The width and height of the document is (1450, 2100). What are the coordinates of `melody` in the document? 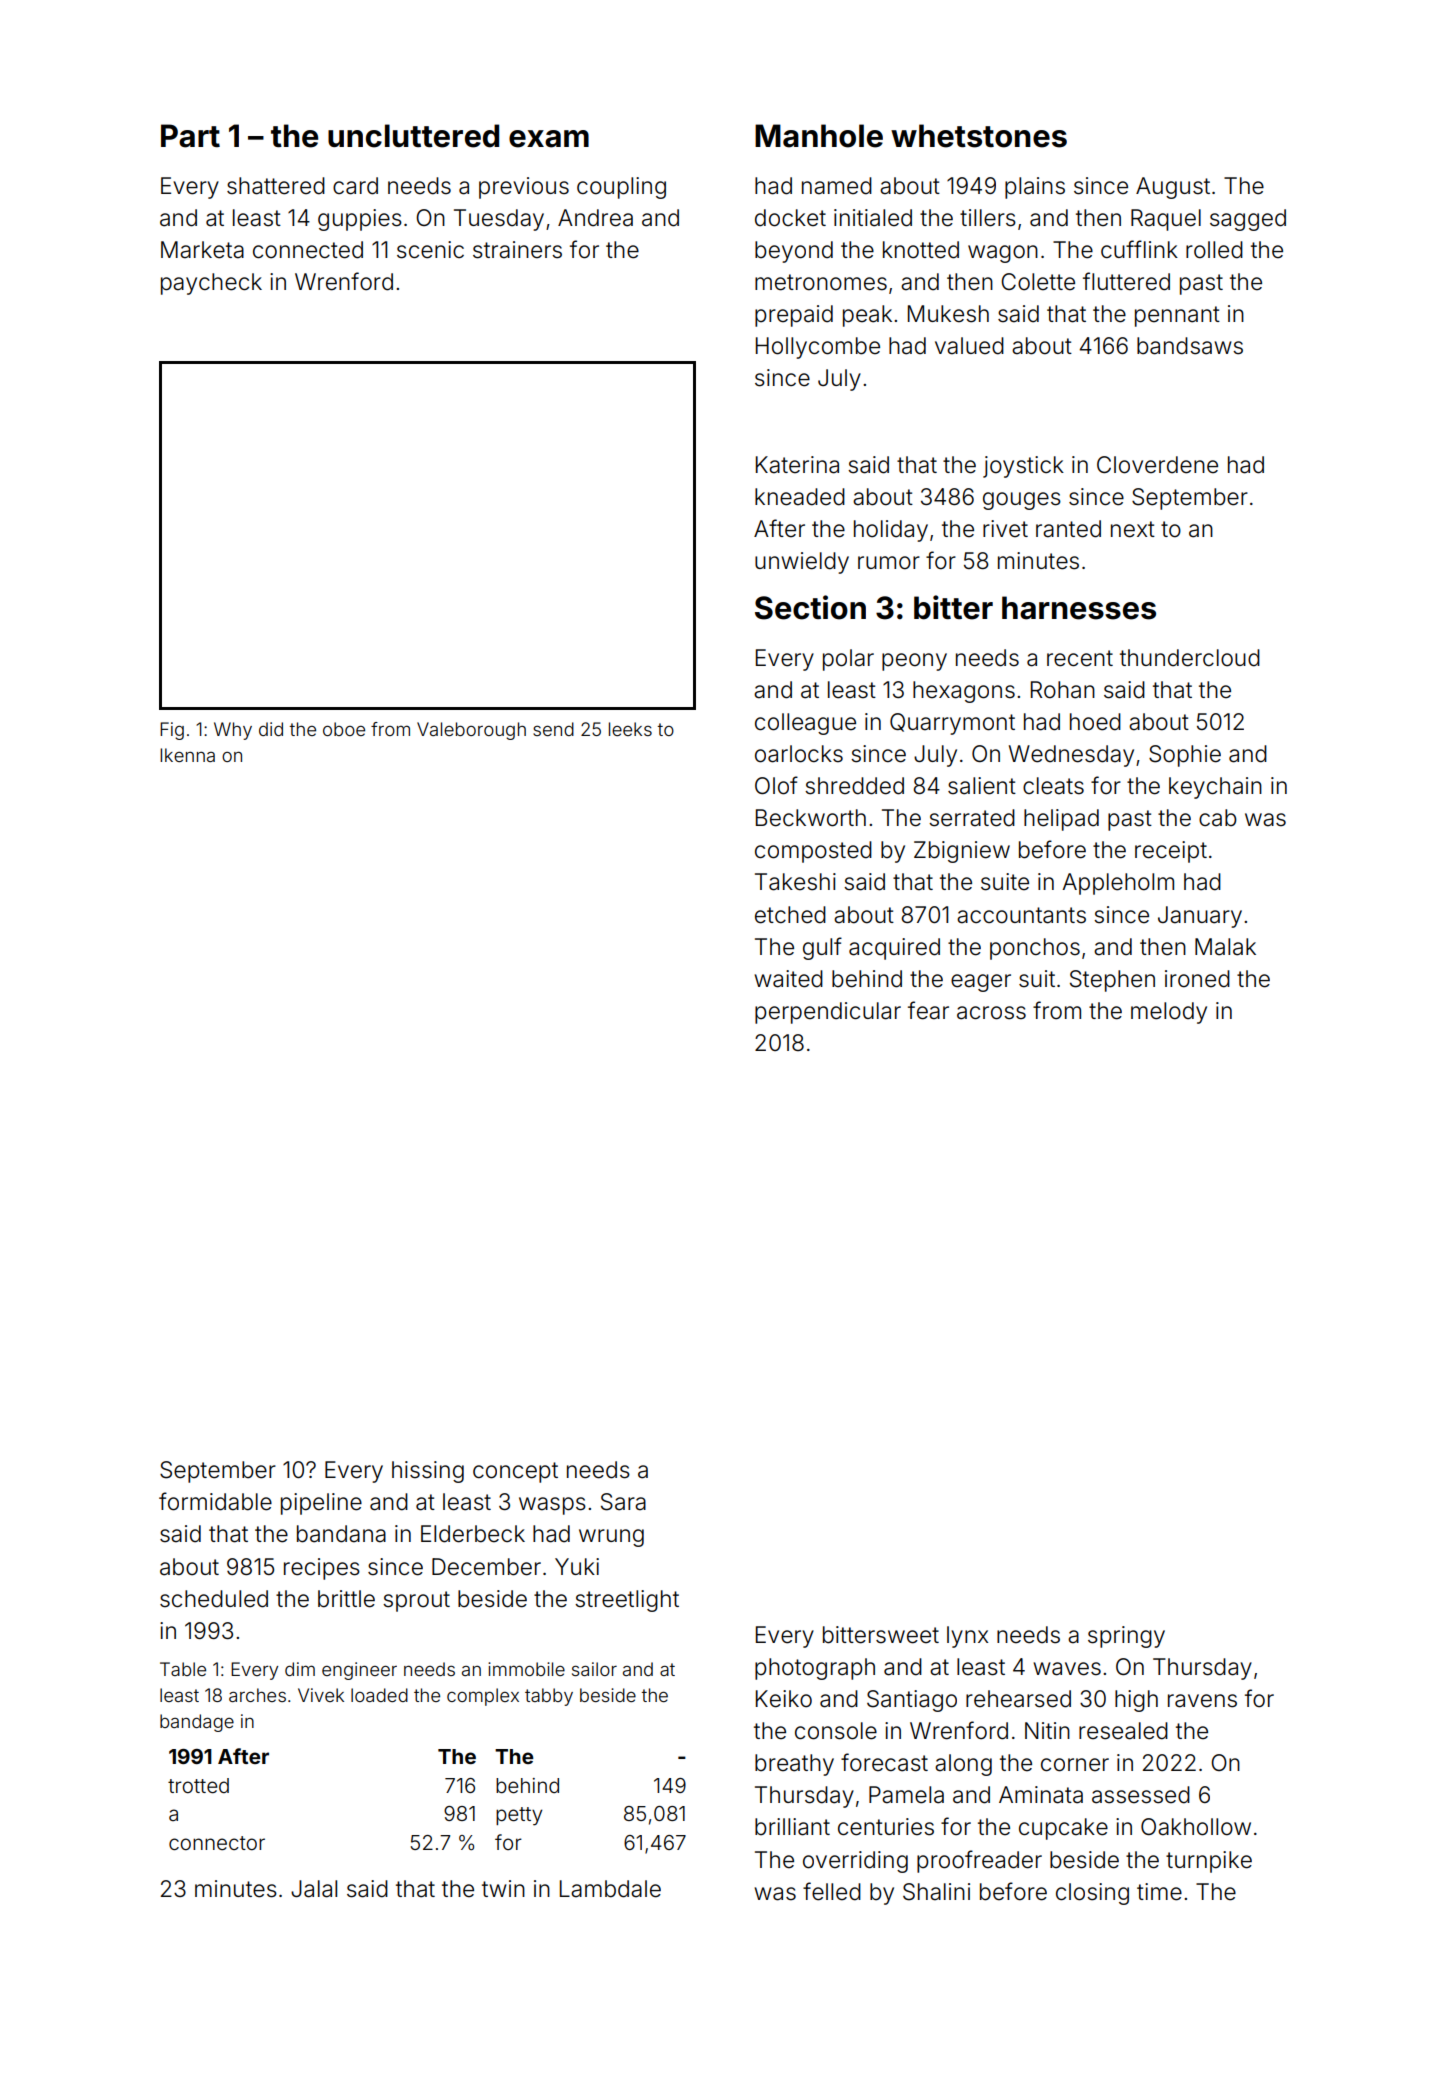 It's located at (1169, 1013).
